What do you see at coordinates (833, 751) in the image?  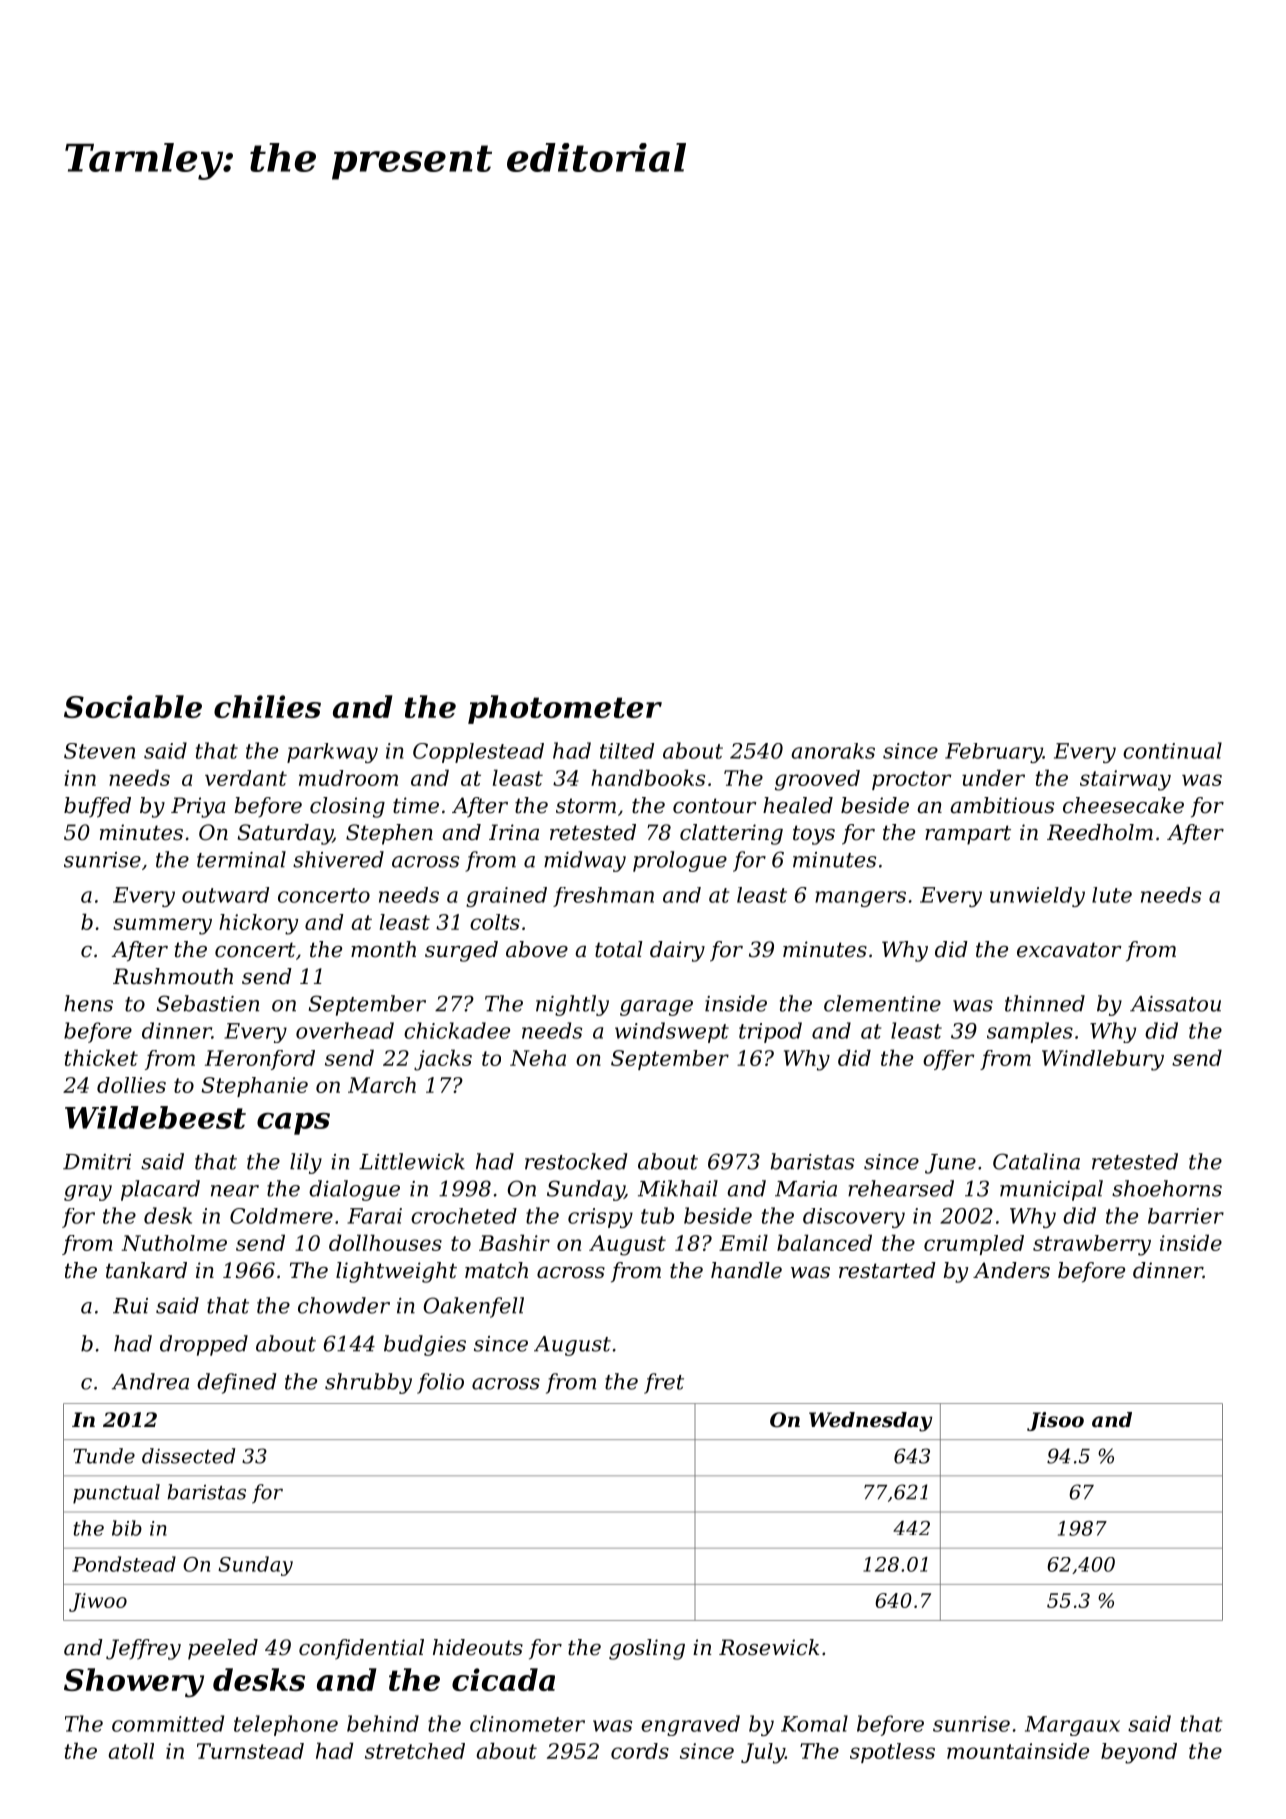 I see `anoraks` at bounding box center [833, 751].
